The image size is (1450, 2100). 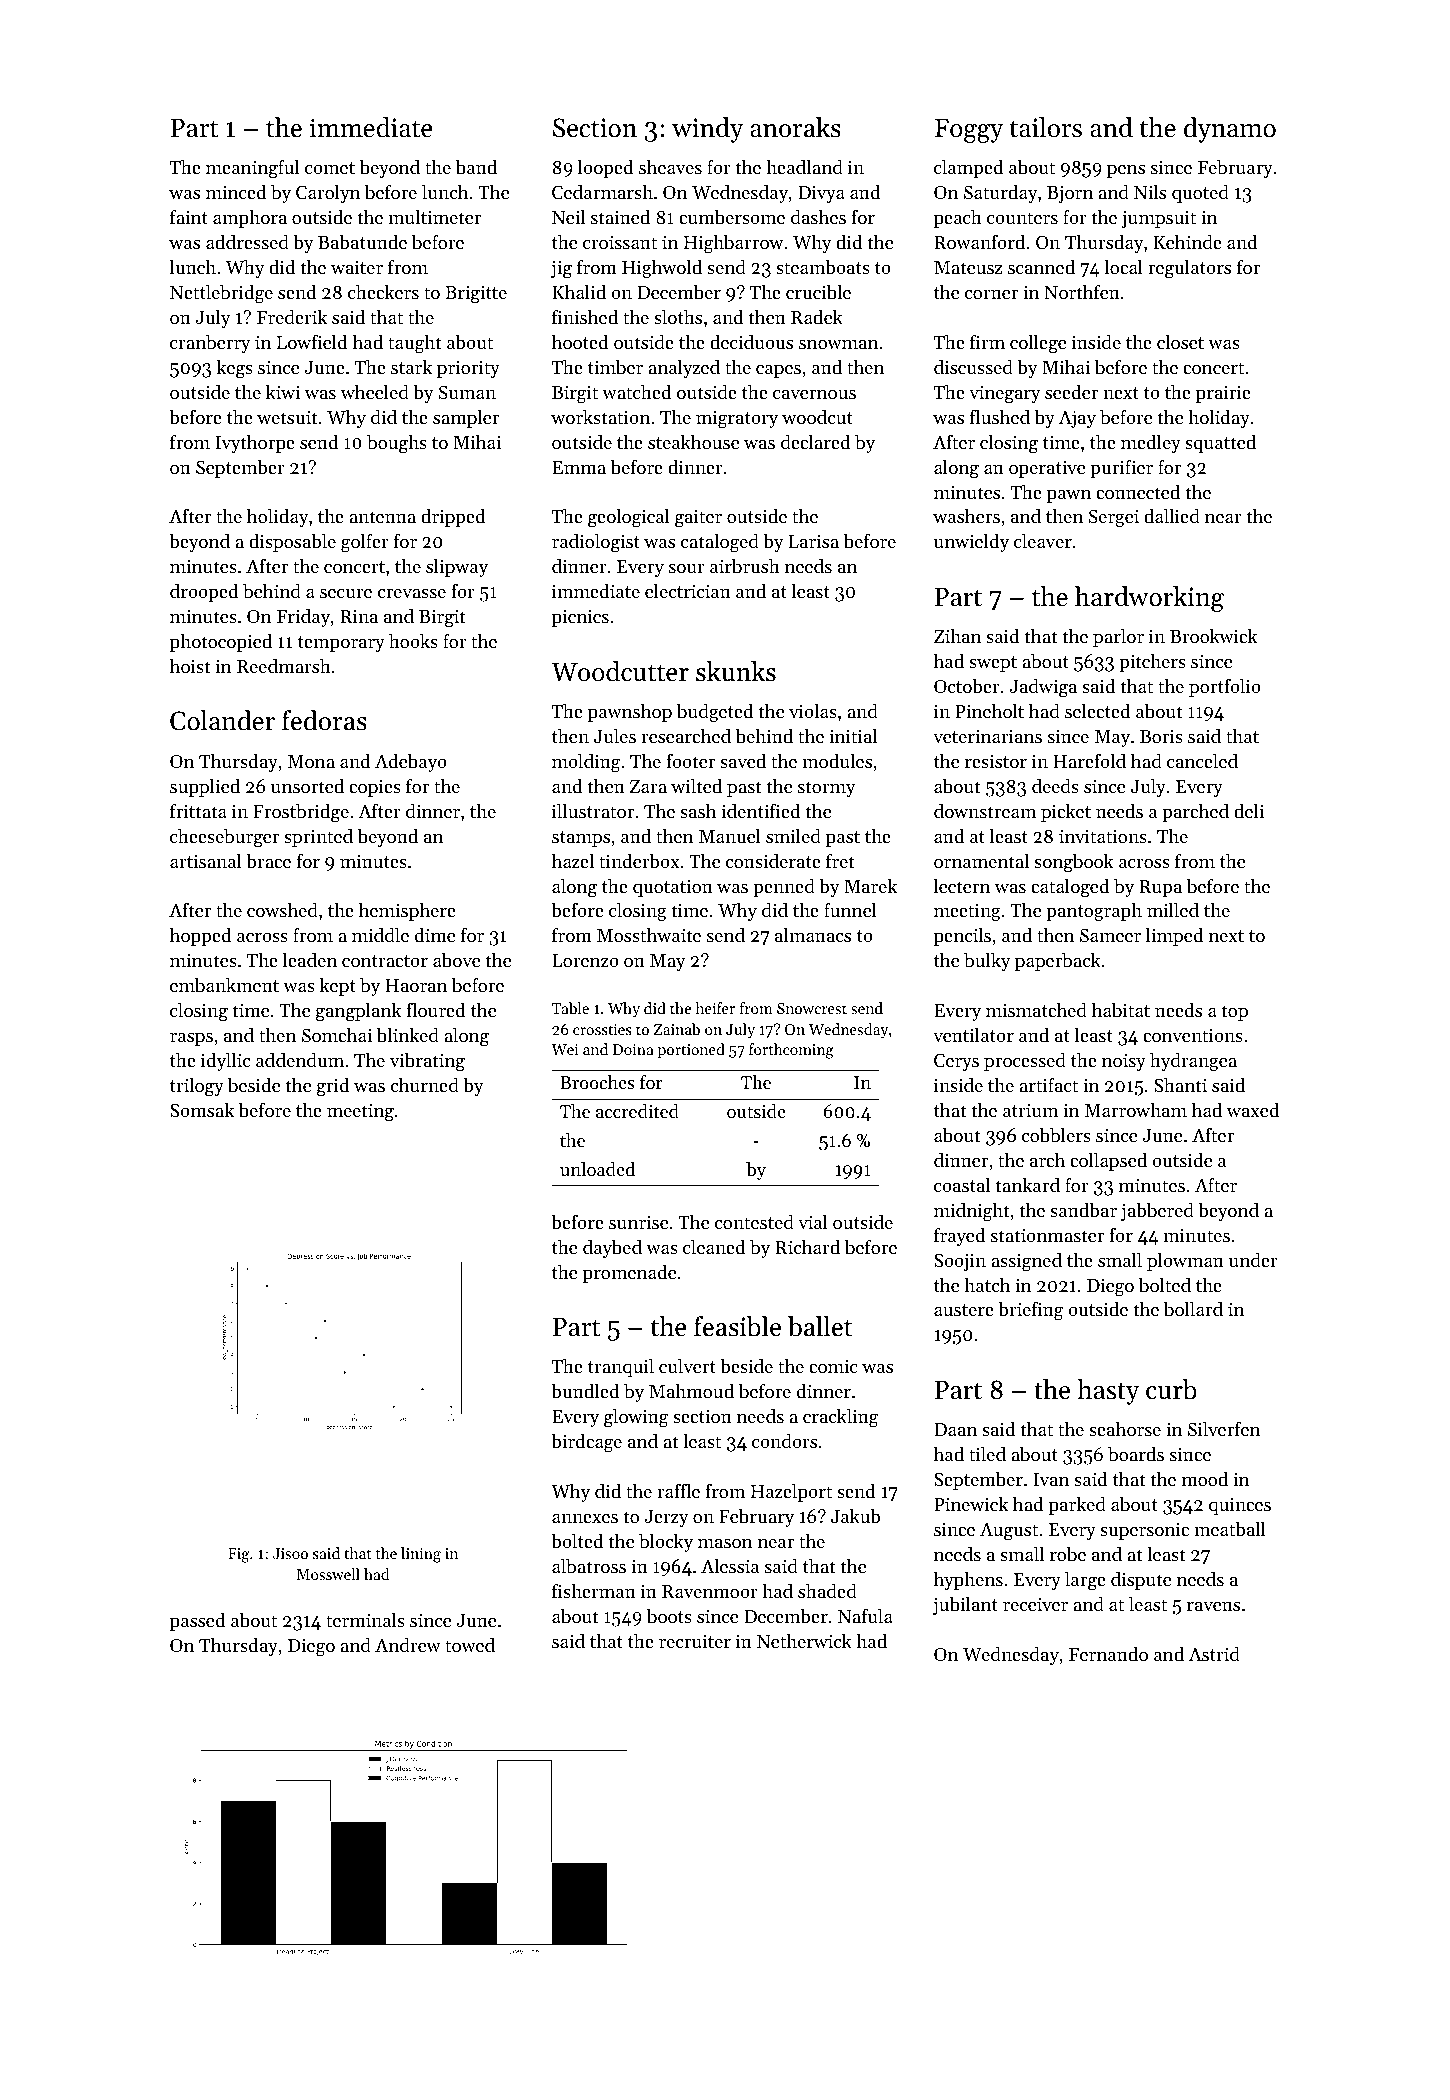 What do you see at coordinates (973, 367) in the document?
I see `discussed` at bounding box center [973, 367].
